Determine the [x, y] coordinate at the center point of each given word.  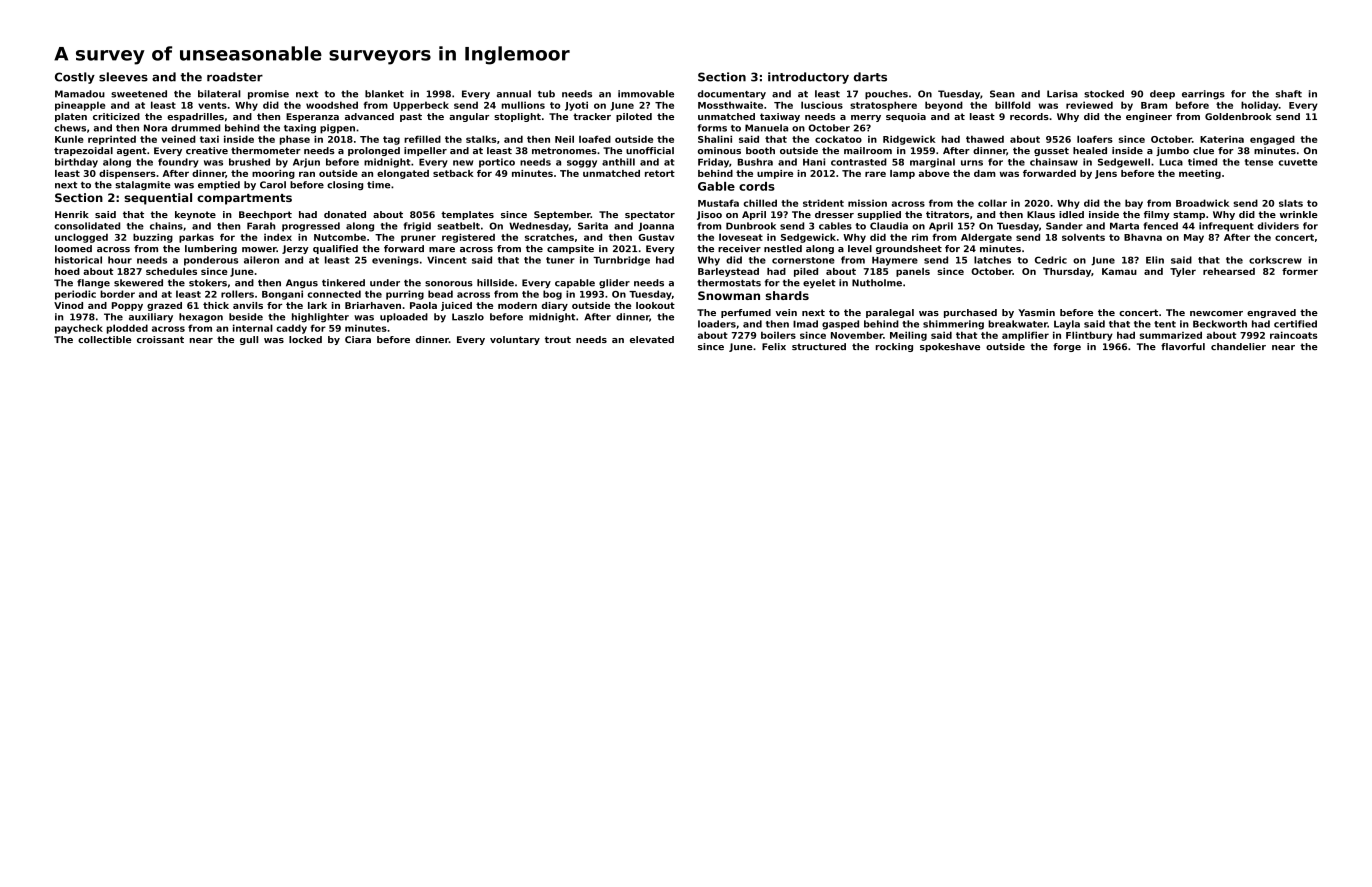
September [562, 215]
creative [207, 150]
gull [249, 340]
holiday [1259, 106]
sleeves [123, 77]
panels [913, 272]
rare [875, 174]
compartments [244, 199]
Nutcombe [340, 237]
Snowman [729, 295]
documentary [732, 95]
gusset [1051, 151]
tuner [560, 260]
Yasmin [1036, 312]
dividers [1278, 226]
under [385, 283]
